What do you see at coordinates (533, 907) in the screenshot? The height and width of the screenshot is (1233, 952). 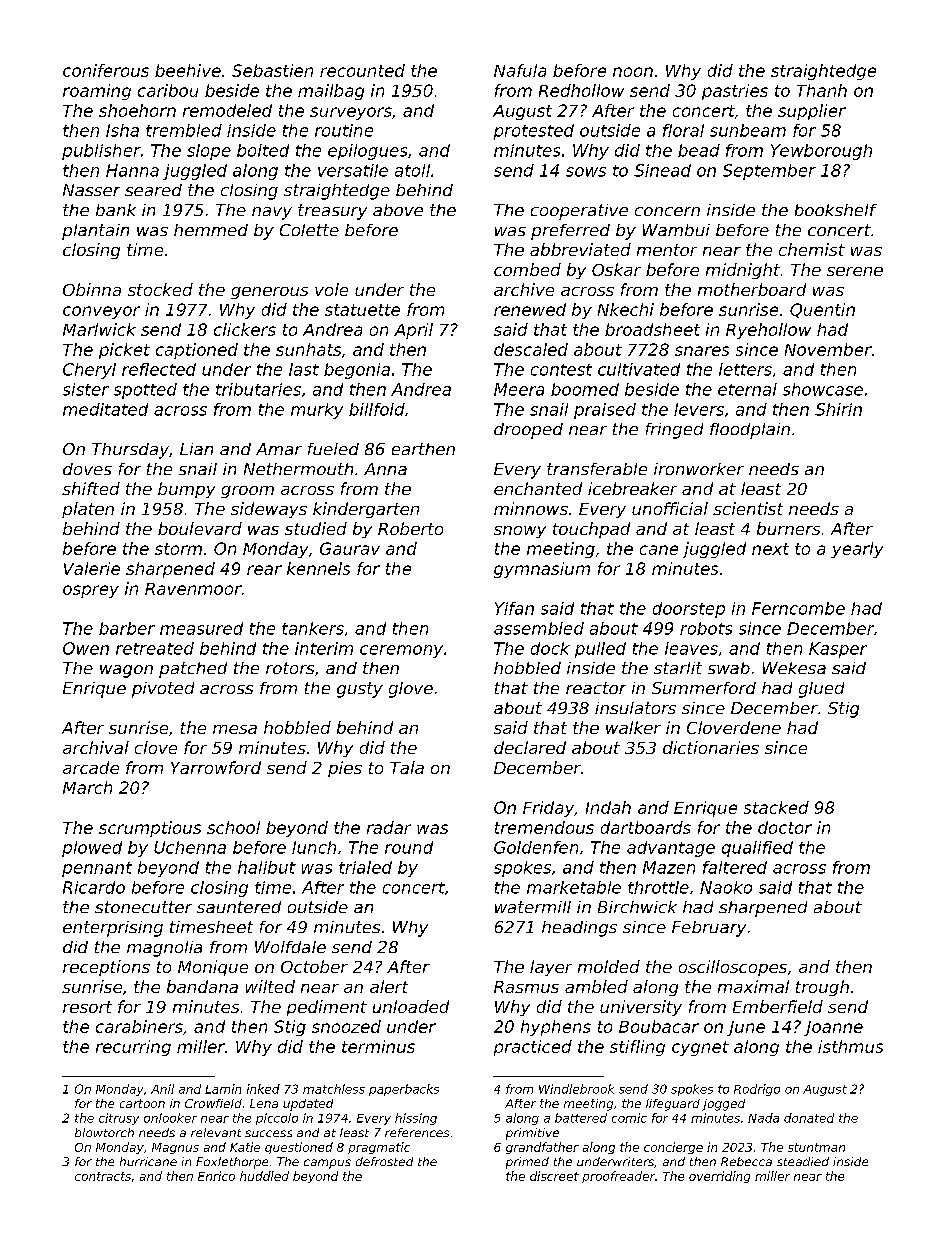 I see `watermill` at bounding box center [533, 907].
